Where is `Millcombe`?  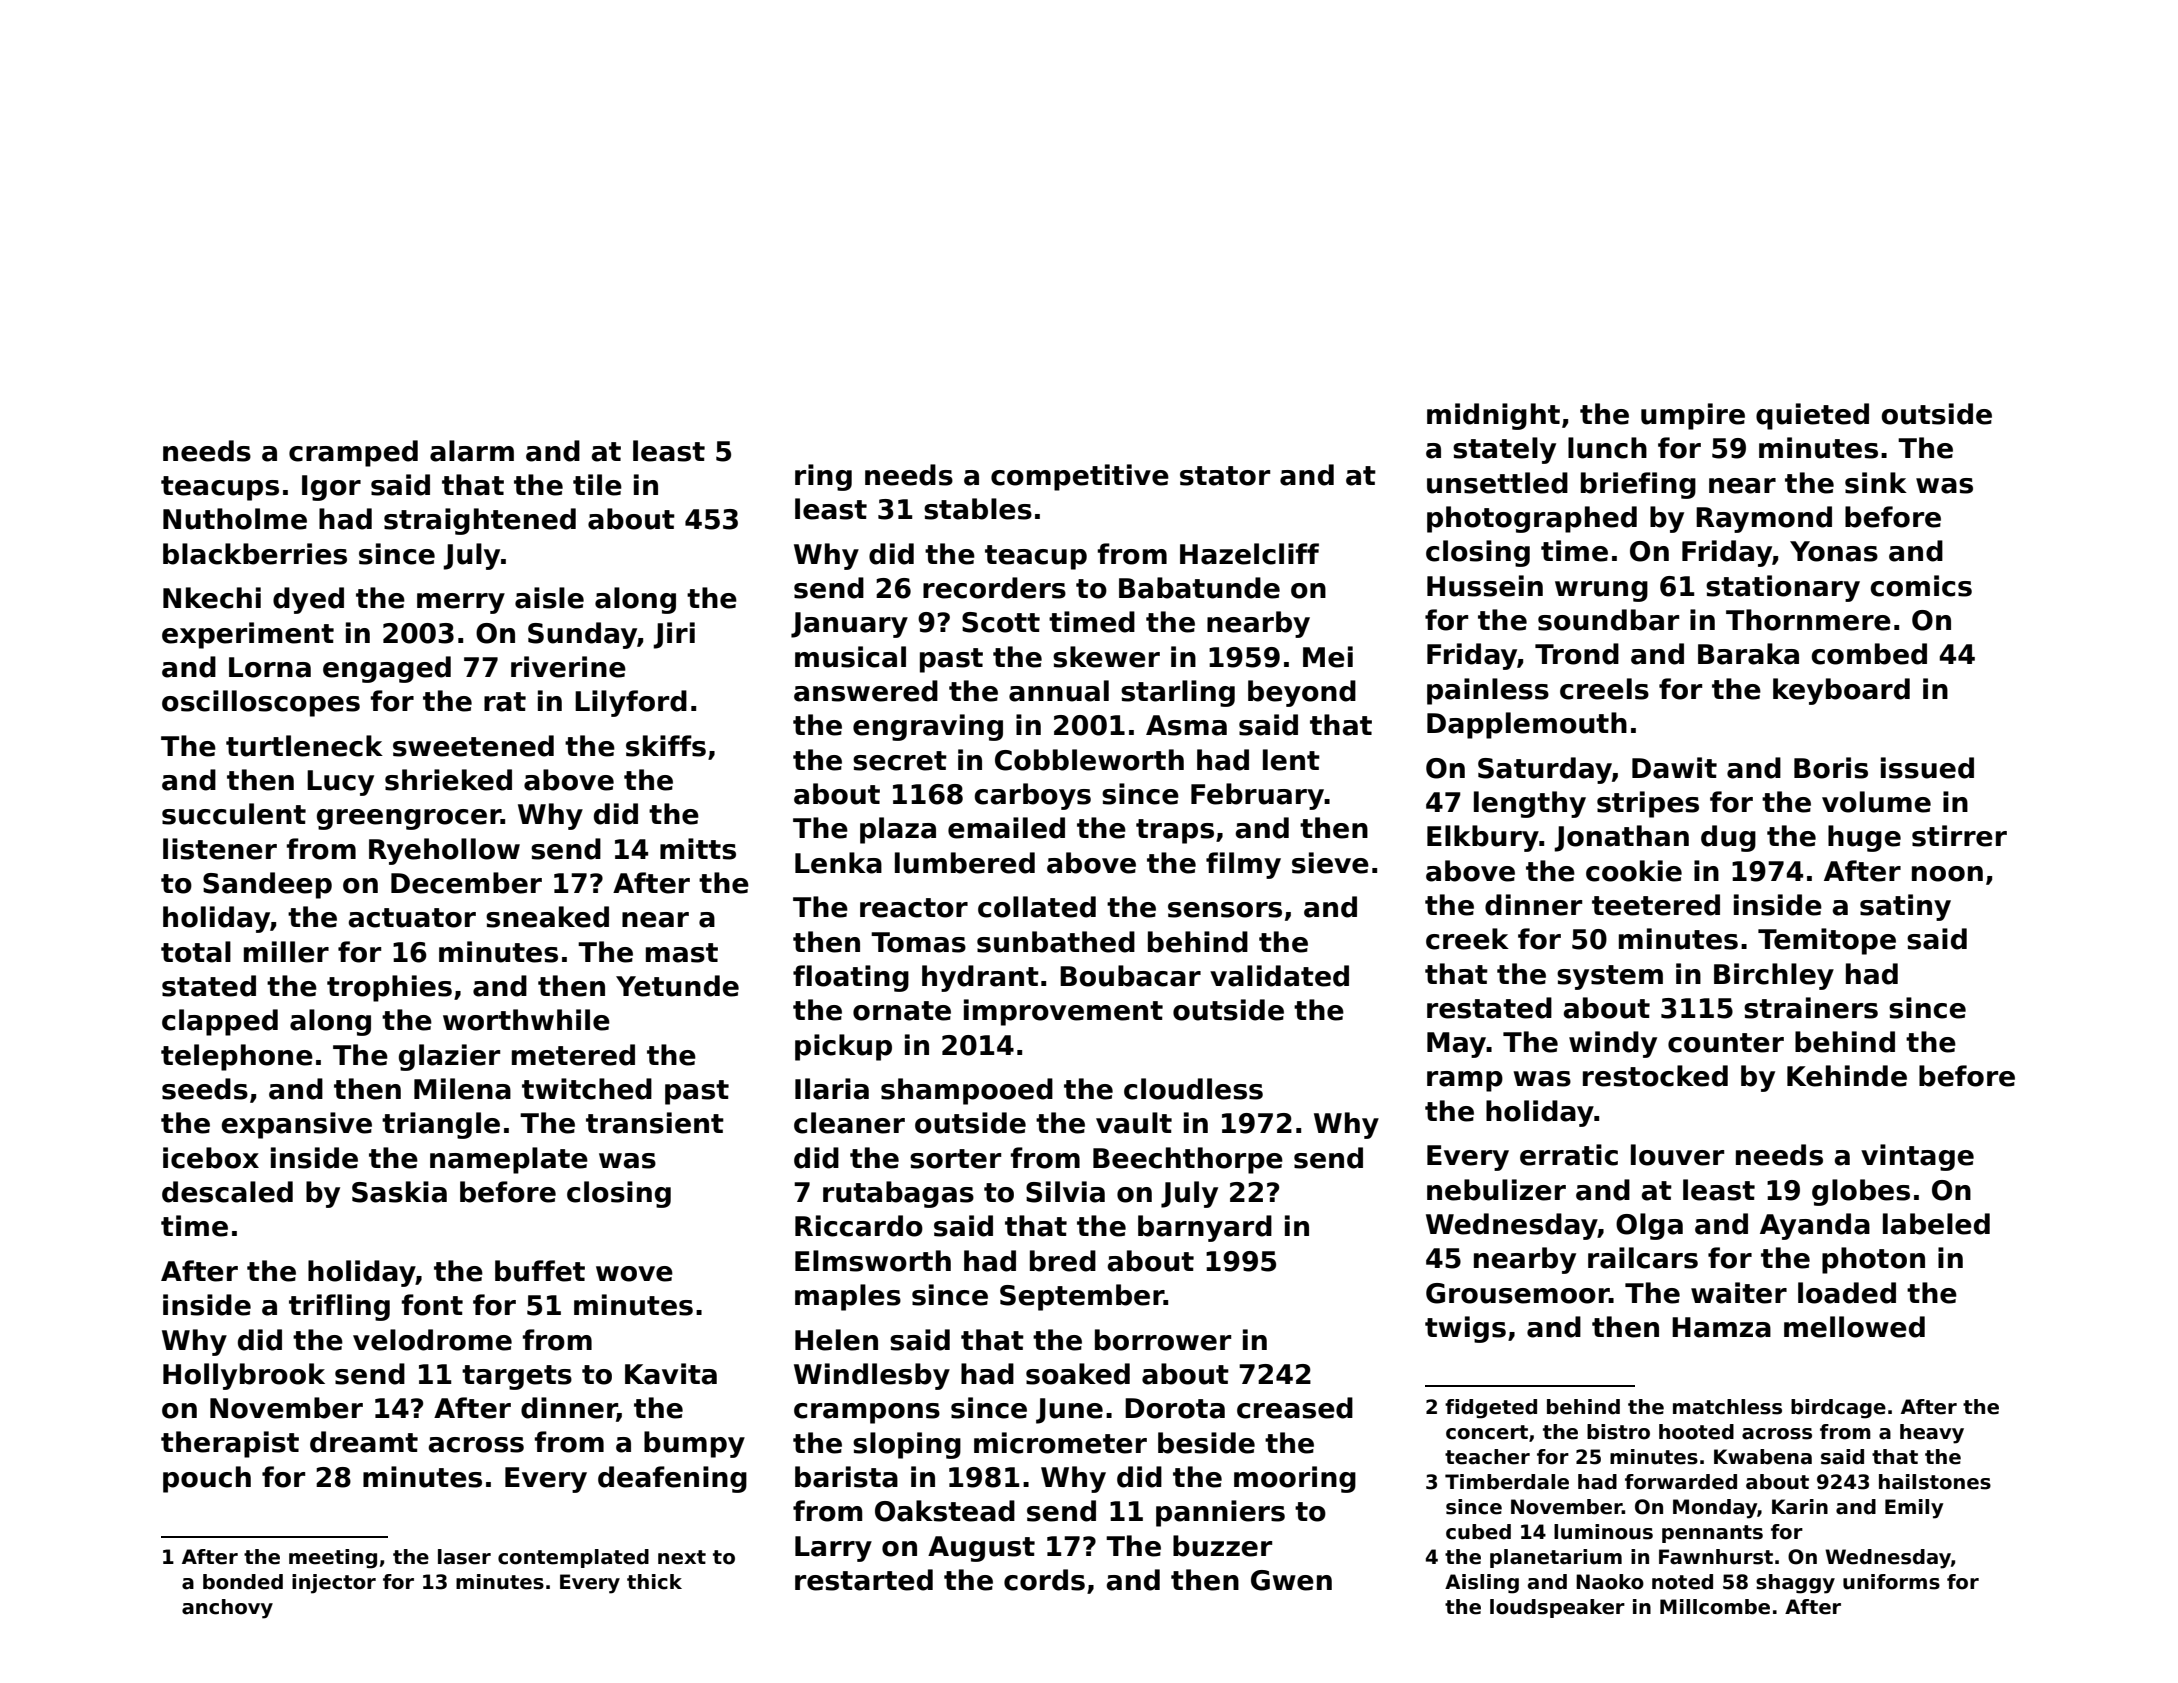
Millcombe is located at coordinates (1715, 1607).
